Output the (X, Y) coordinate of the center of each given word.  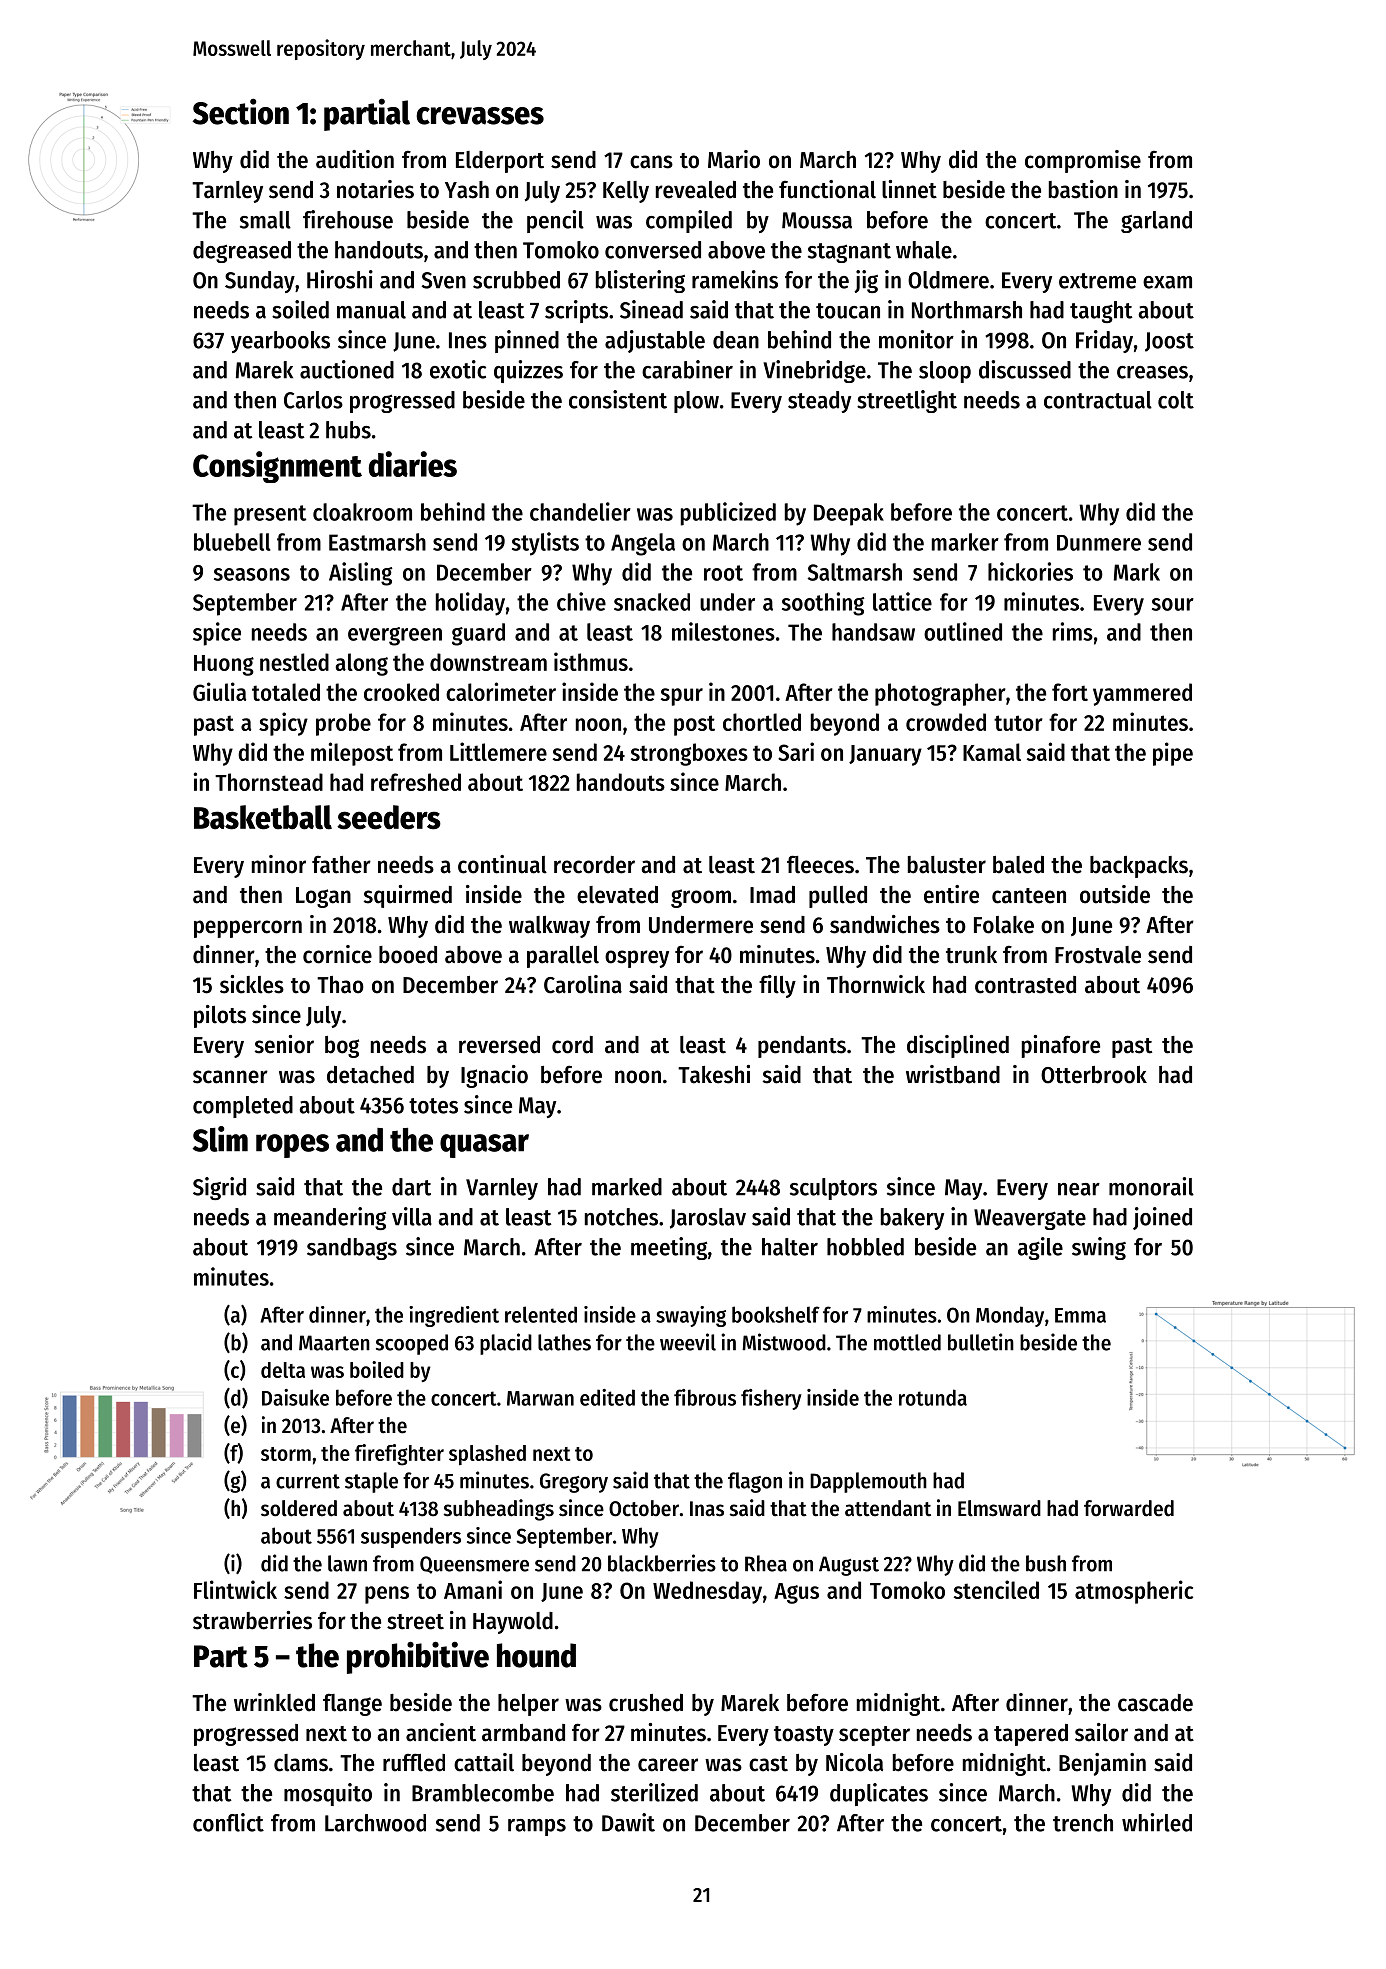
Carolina (583, 984)
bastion (1083, 189)
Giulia (219, 691)
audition (355, 159)
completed (243, 1107)
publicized (728, 514)
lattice (902, 601)
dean (736, 340)
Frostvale (1098, 955)
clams (301, 1763)
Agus (796, 1593)
